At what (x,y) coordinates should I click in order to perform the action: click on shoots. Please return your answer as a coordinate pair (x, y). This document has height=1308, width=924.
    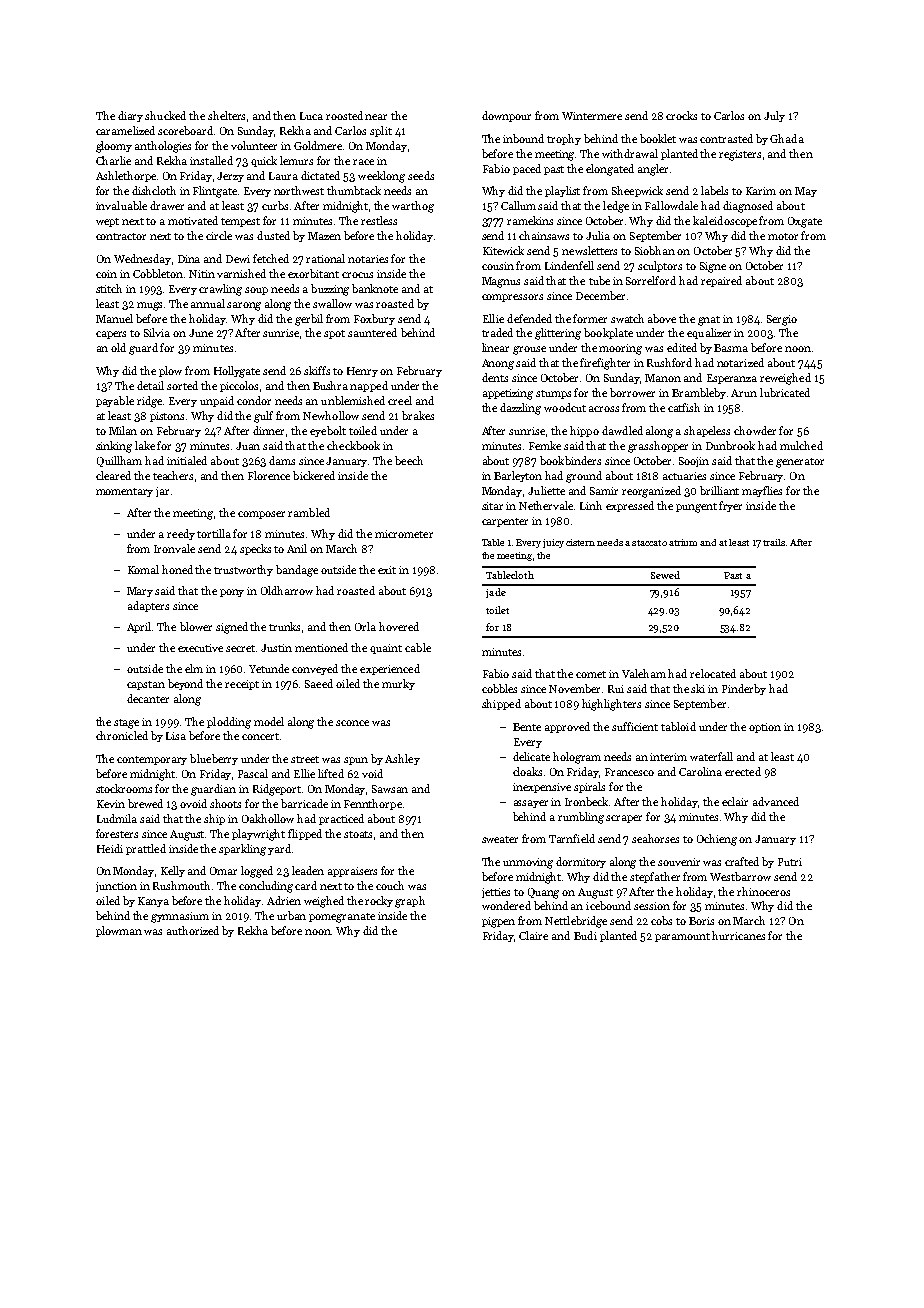
    Looking at the image, I should click on (225, 803).
